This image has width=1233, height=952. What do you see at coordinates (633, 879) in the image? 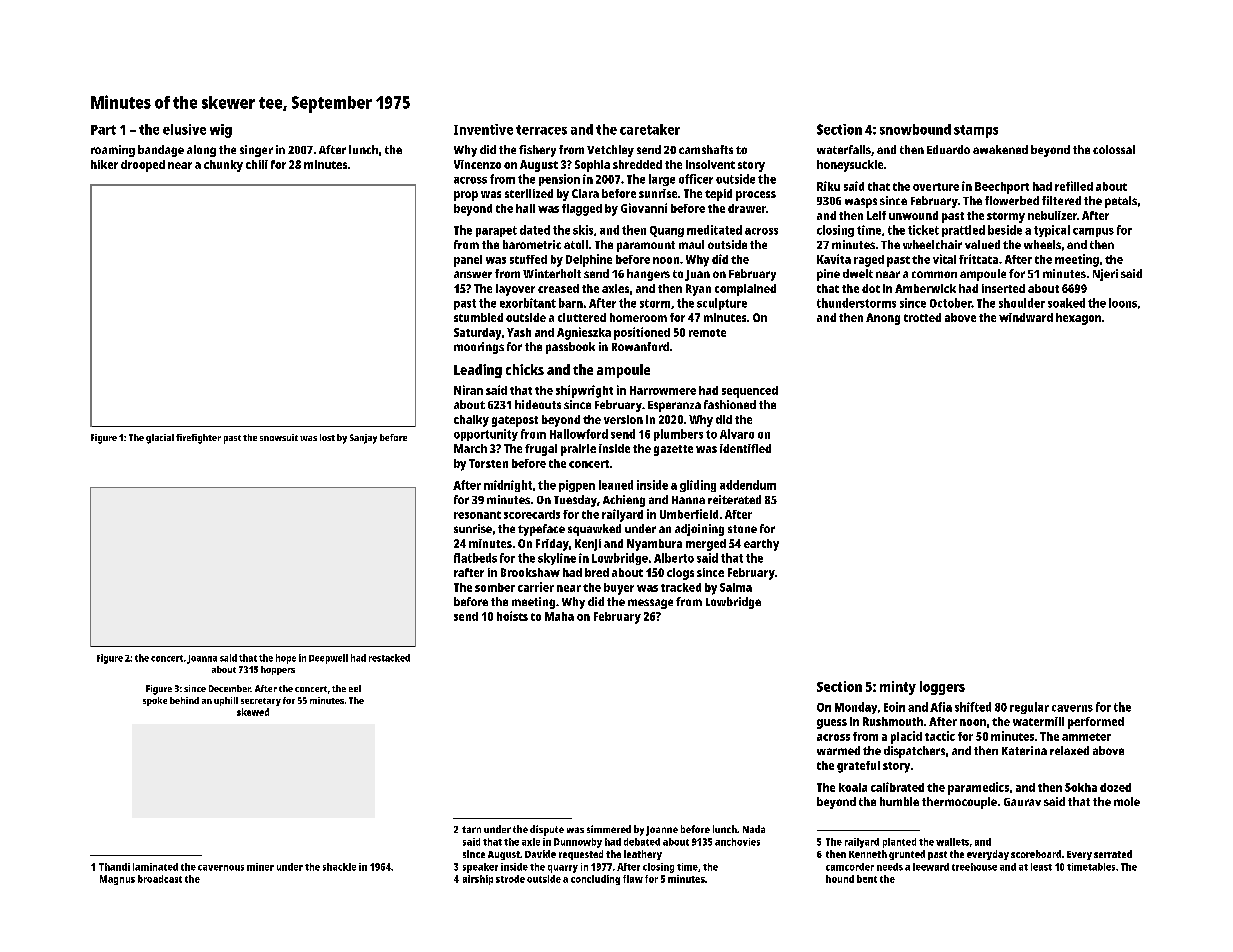
I see `flaw` at bounding box center [633, 879].
